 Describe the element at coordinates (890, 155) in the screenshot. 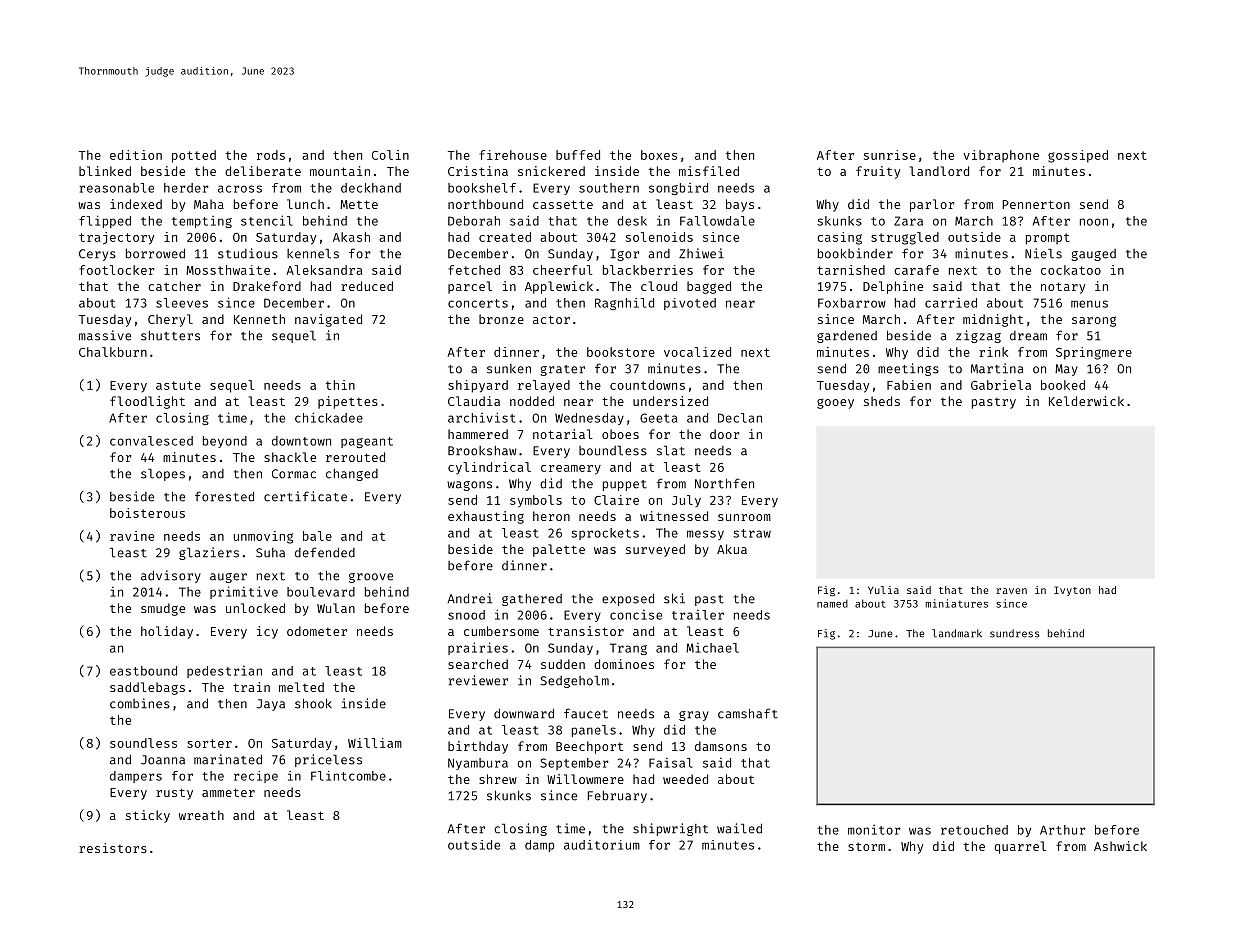

I see `sunrise` at that location.
